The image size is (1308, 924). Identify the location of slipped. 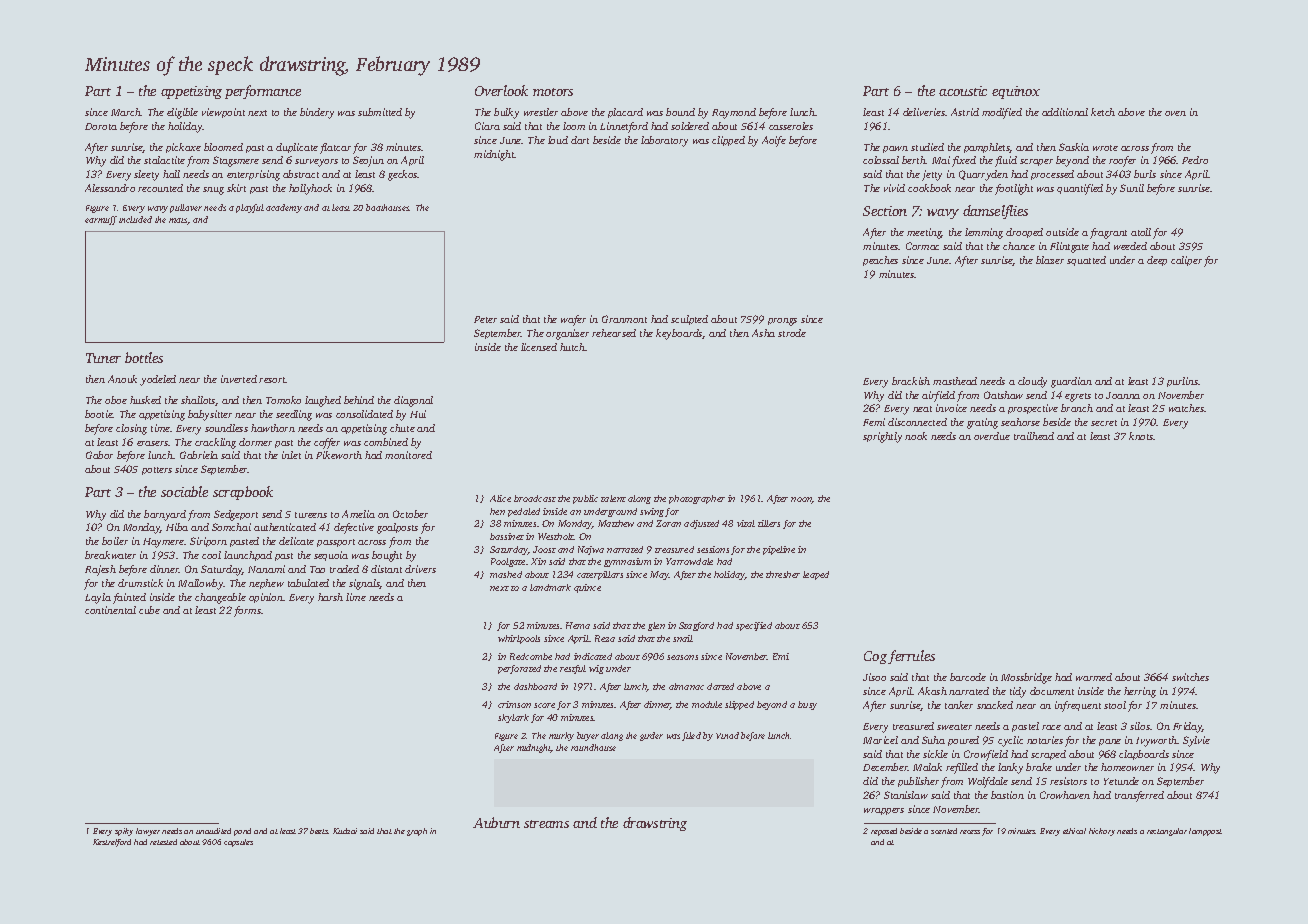
(739, 705).
